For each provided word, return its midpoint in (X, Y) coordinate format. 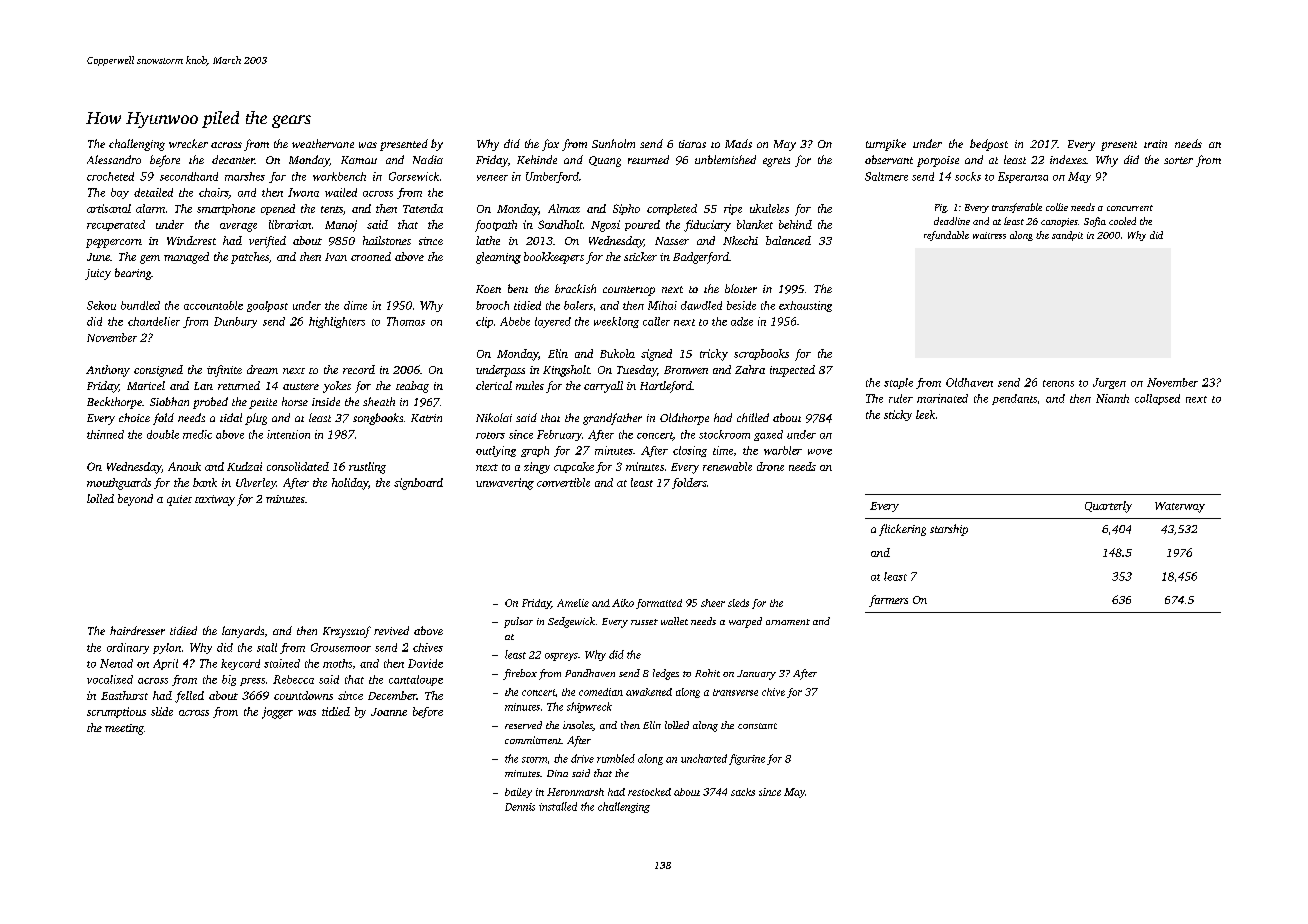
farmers (888, 601)
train (1155, 144)
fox (550, 145)
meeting (124, 729)
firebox (520, 674)
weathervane (323, 143)
